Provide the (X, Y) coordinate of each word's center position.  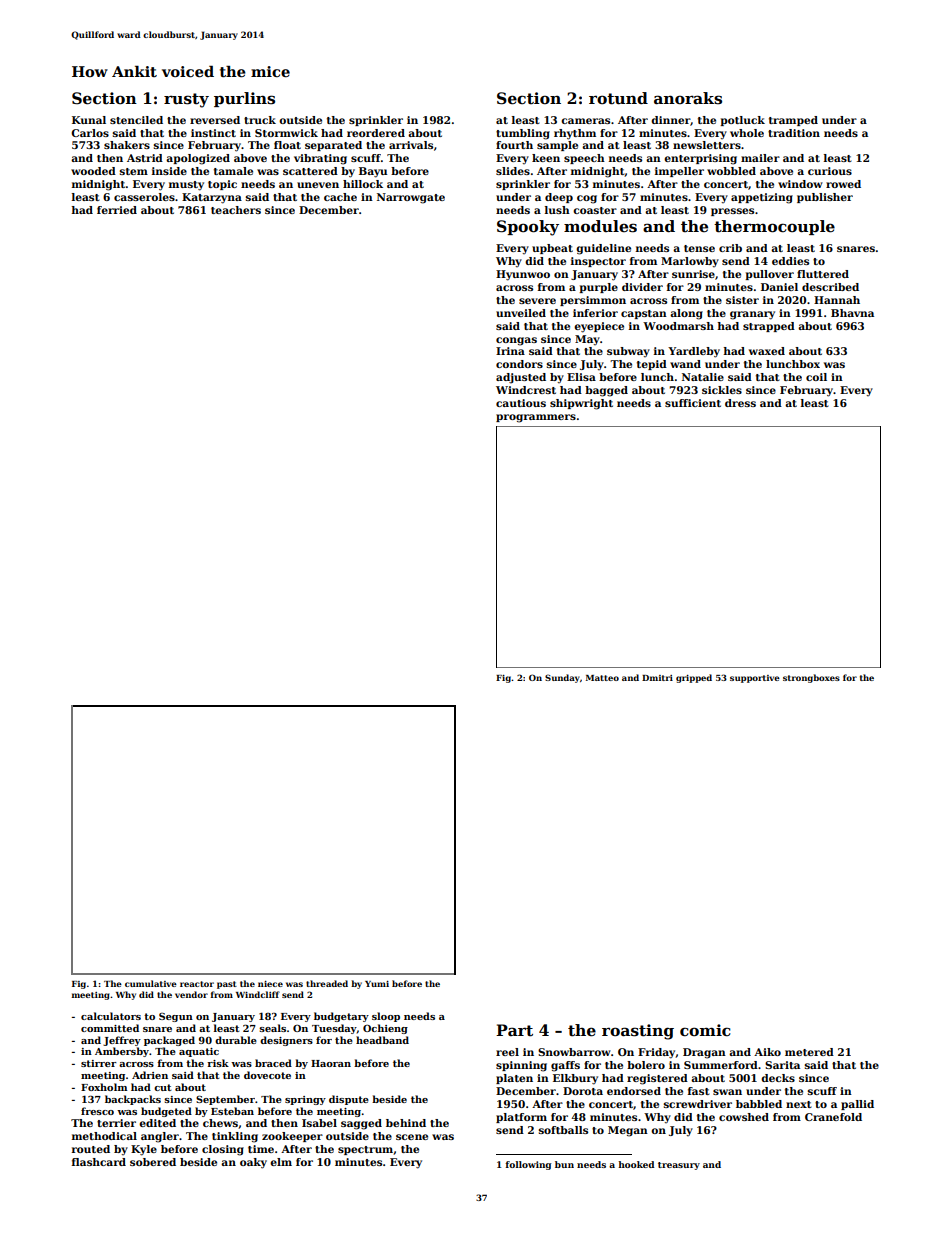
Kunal (89, 120)
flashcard (99, 1162)
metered (809, 1052)
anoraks (688, 98)
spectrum (365, 1150)
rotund (618, 98)
